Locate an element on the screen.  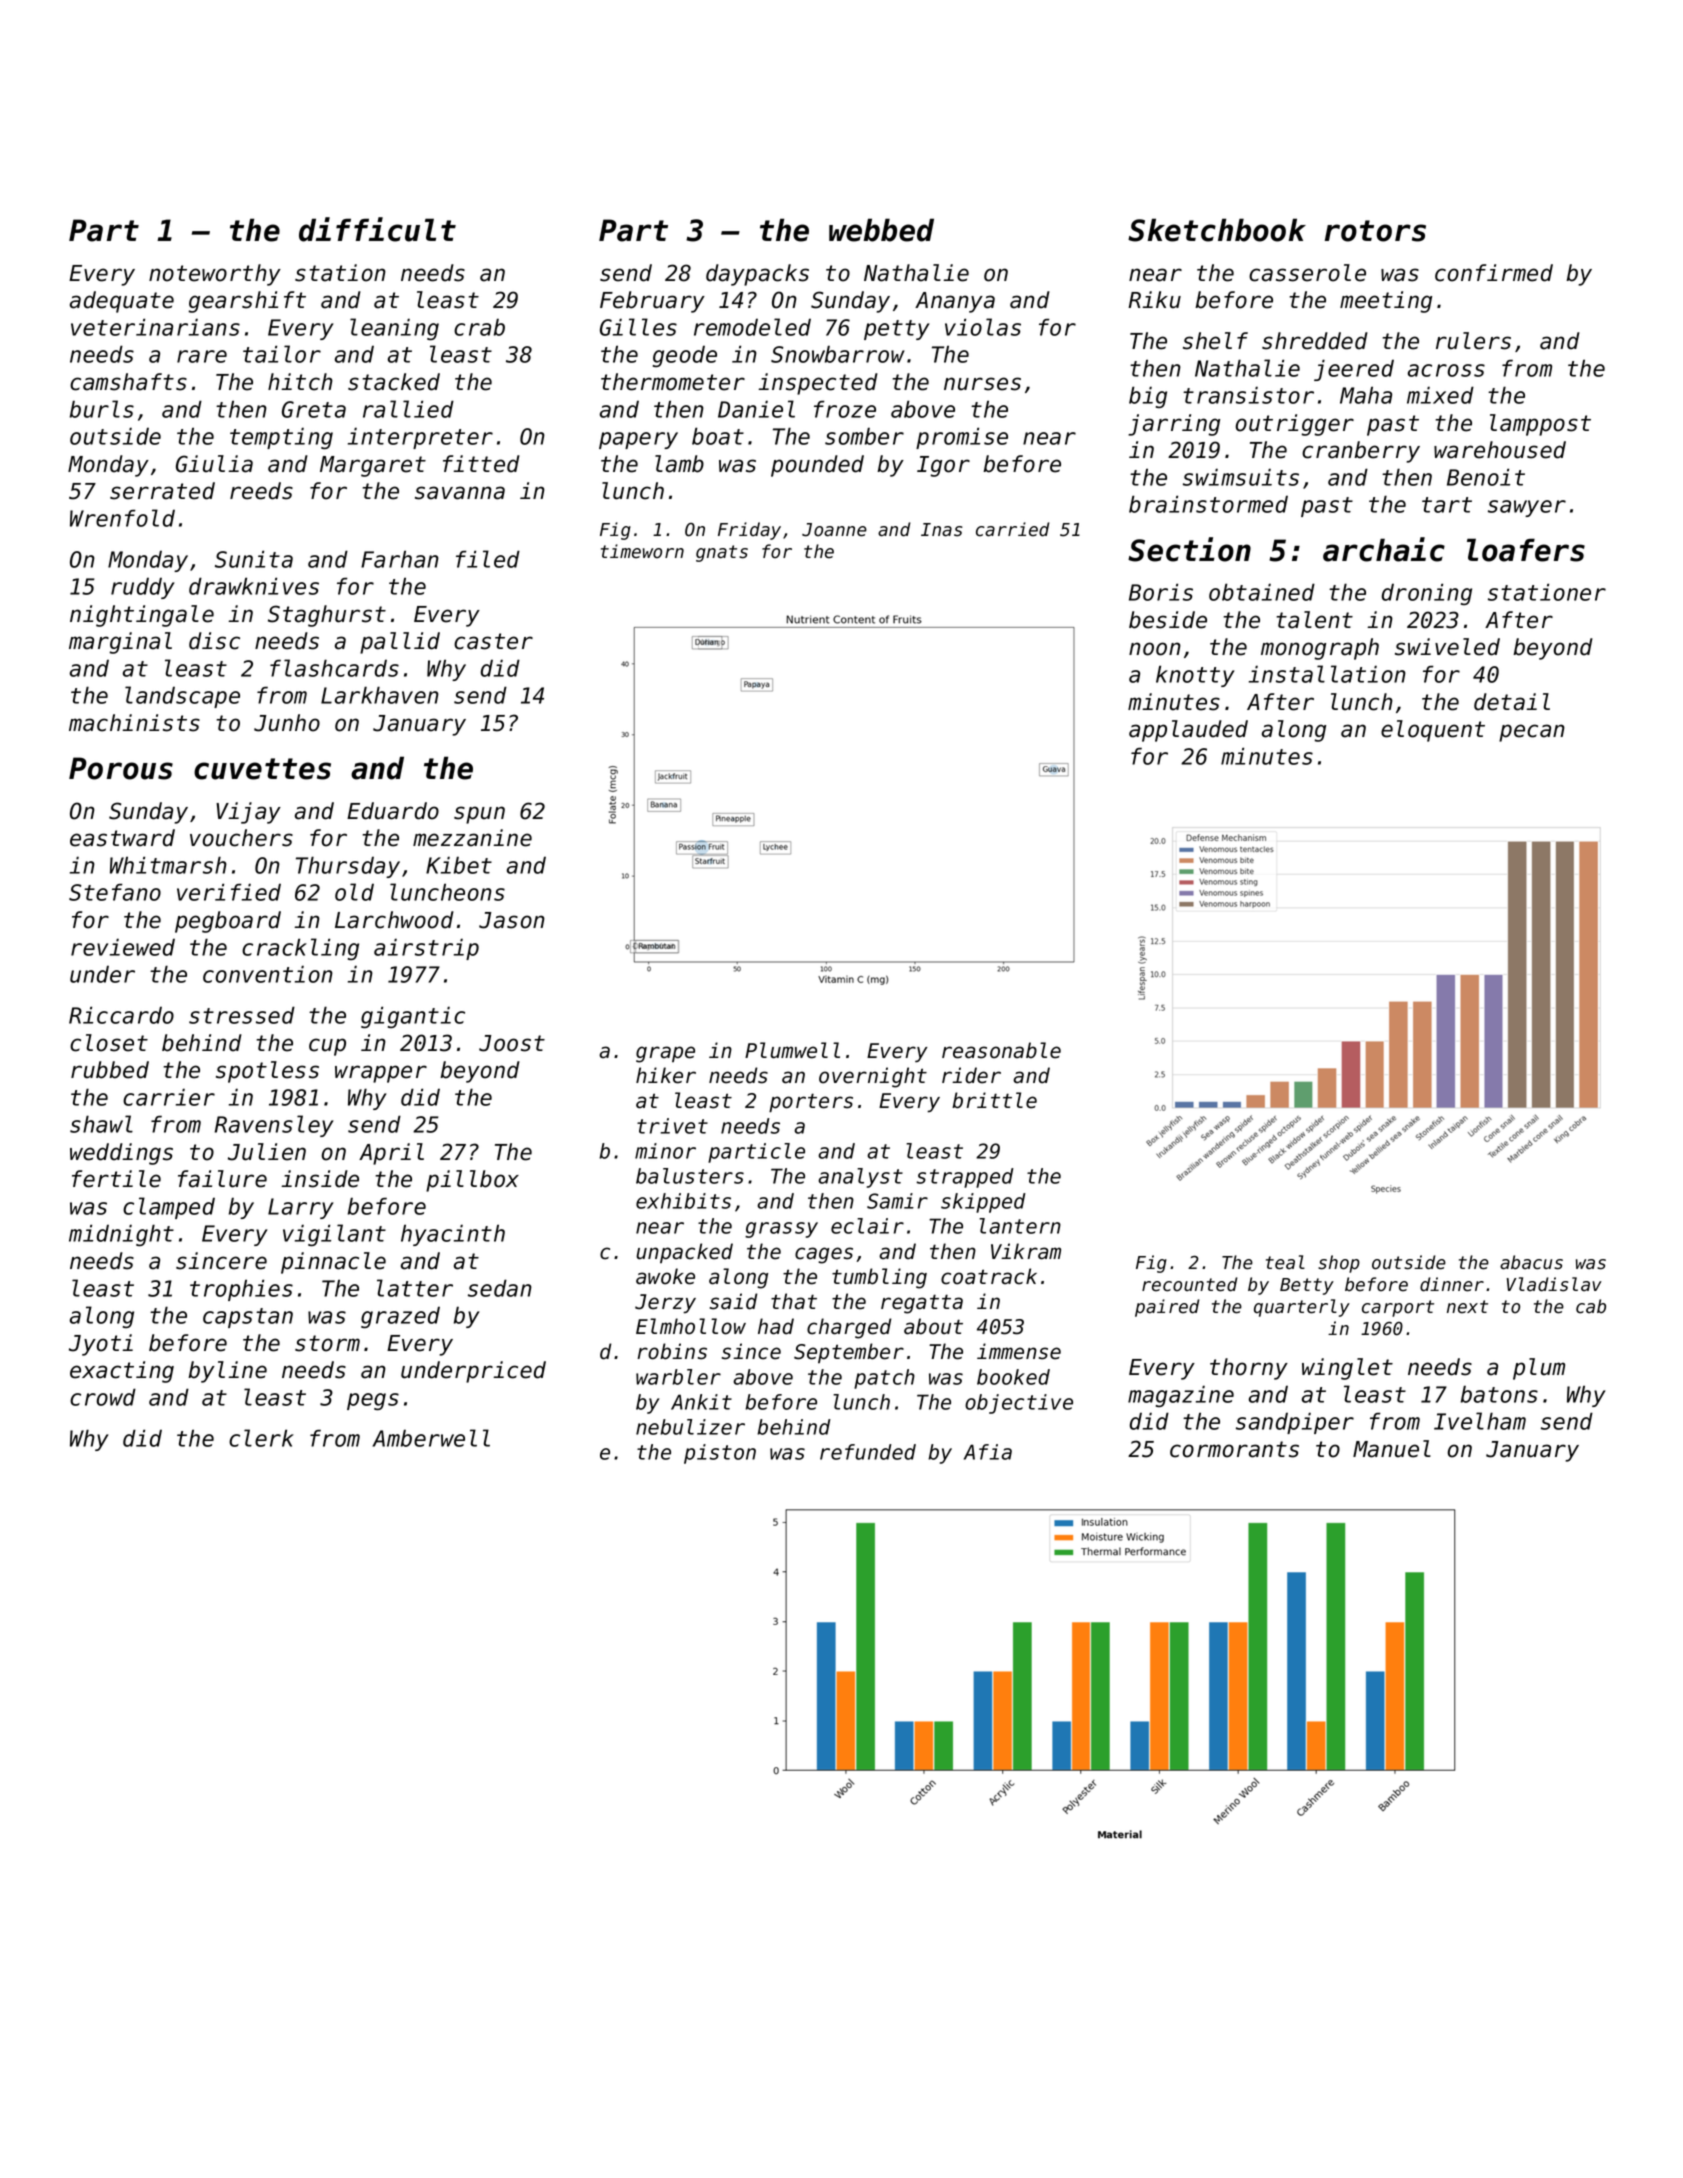
Jerzy is located at coordinates (665, 1304).
